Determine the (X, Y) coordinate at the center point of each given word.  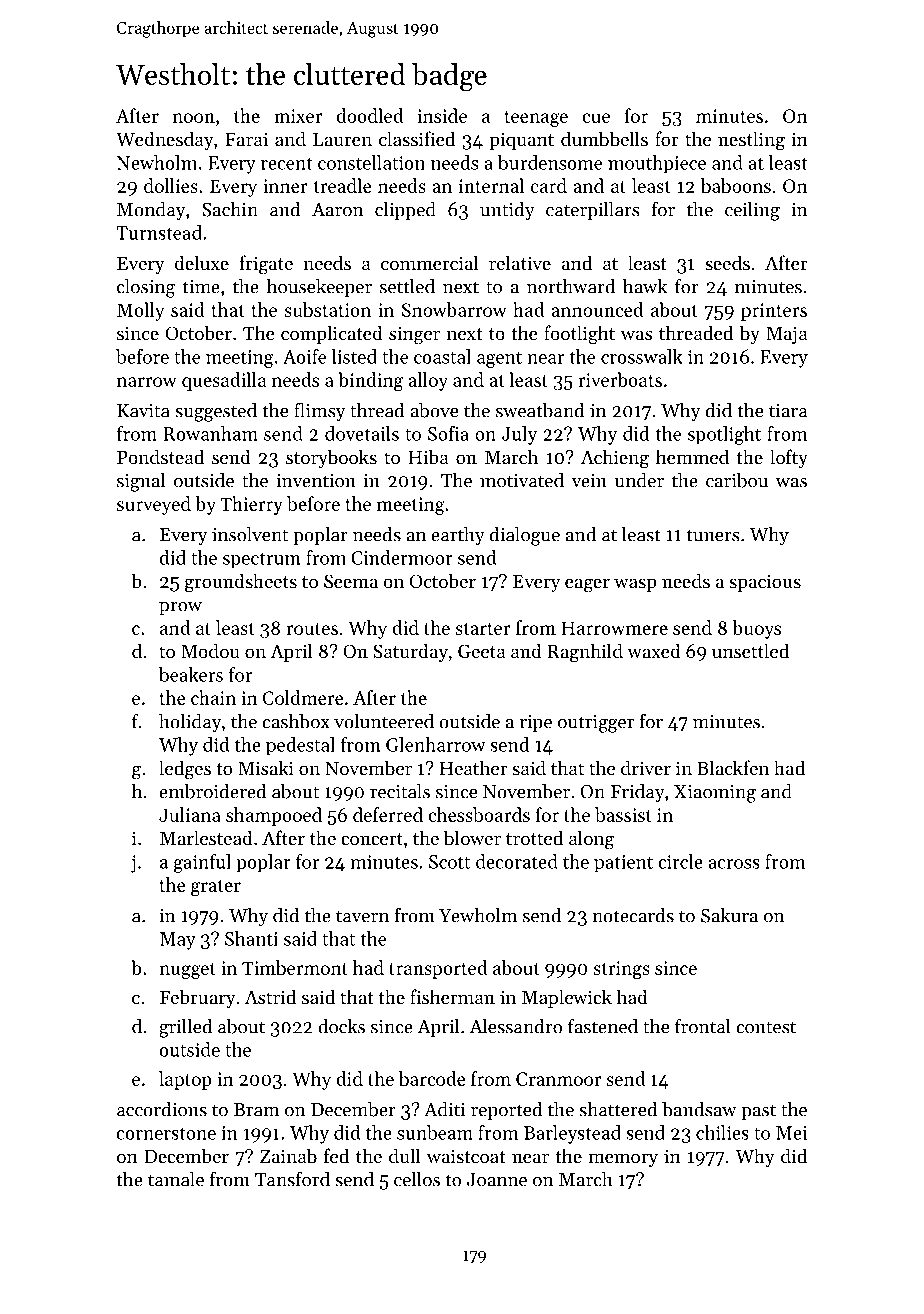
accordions (162, 1109)
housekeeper (319, 288)
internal (491, 185)
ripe (536, 723)
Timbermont (295, 967)
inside (442, 115)
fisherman (452, 996)
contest (766, 1027)
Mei (791, 1133)
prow (180, 608)
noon (194, 118)
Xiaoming (715, 794)
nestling (751, 141)
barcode (432, 1078)
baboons (736, 185)
